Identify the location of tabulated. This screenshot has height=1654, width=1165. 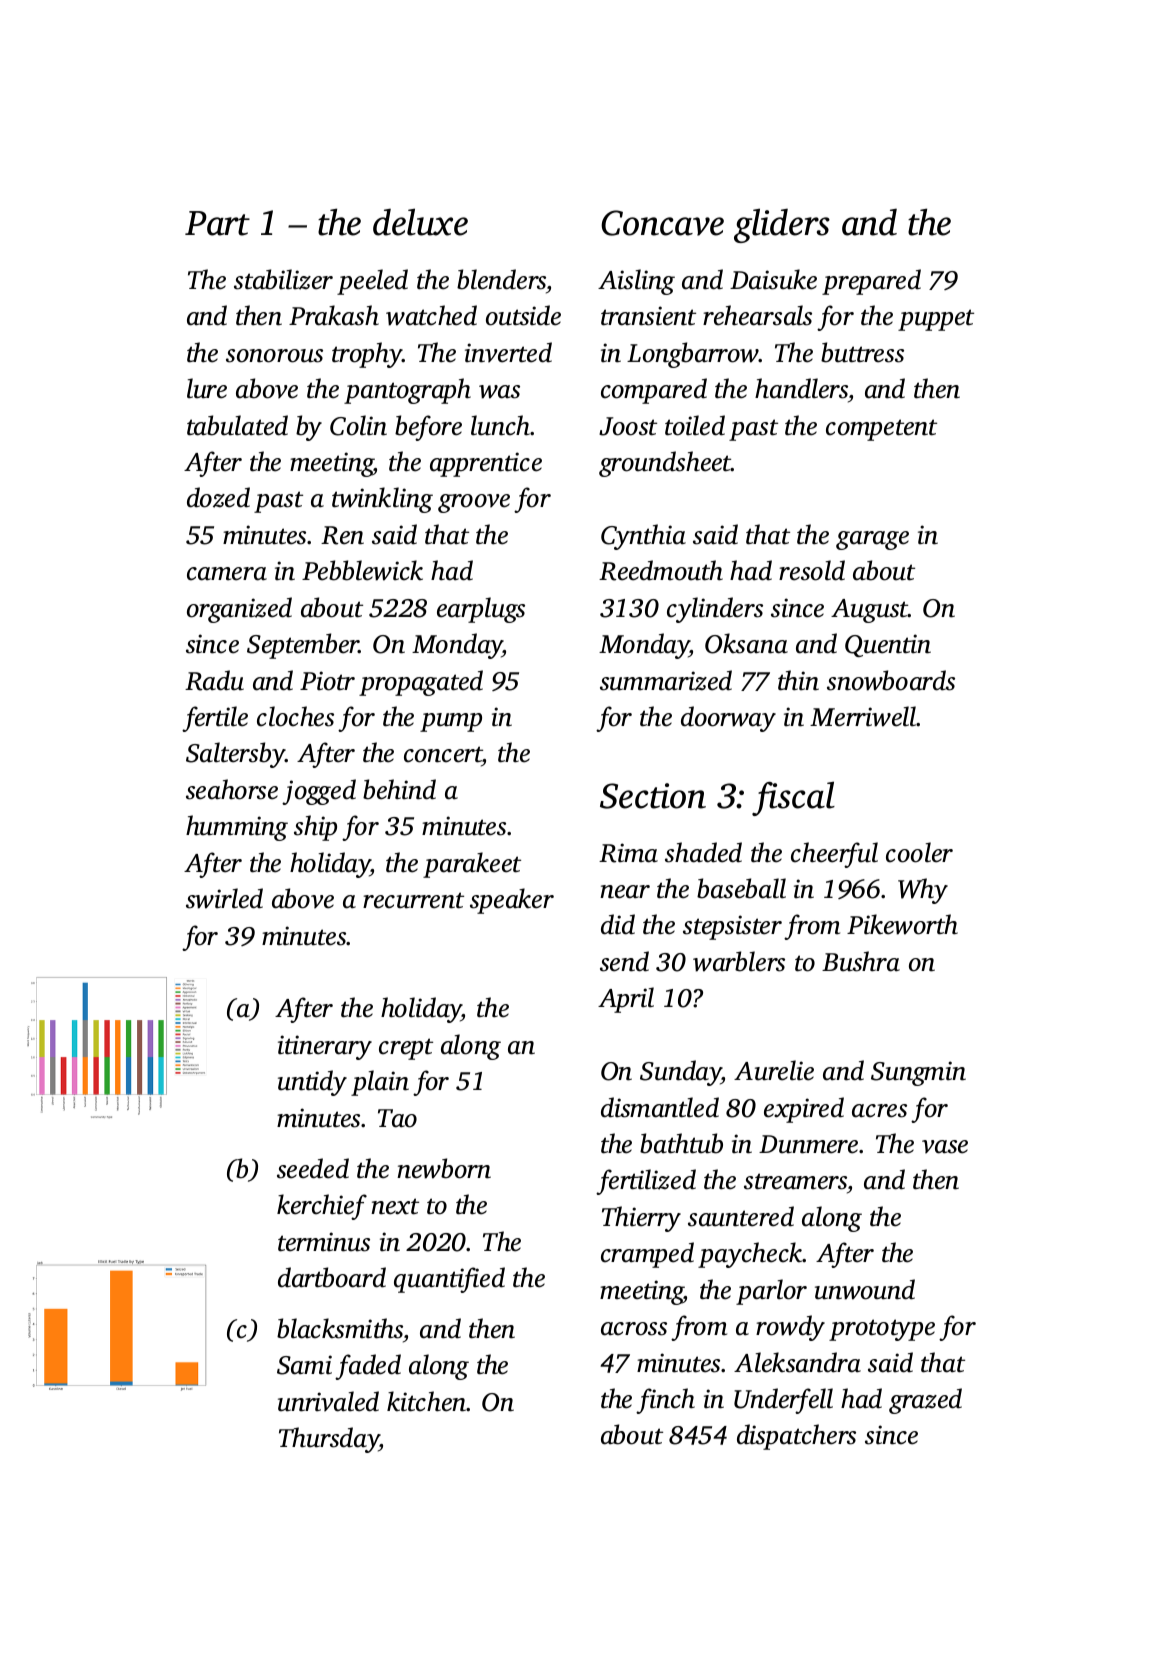
(237, 425).
